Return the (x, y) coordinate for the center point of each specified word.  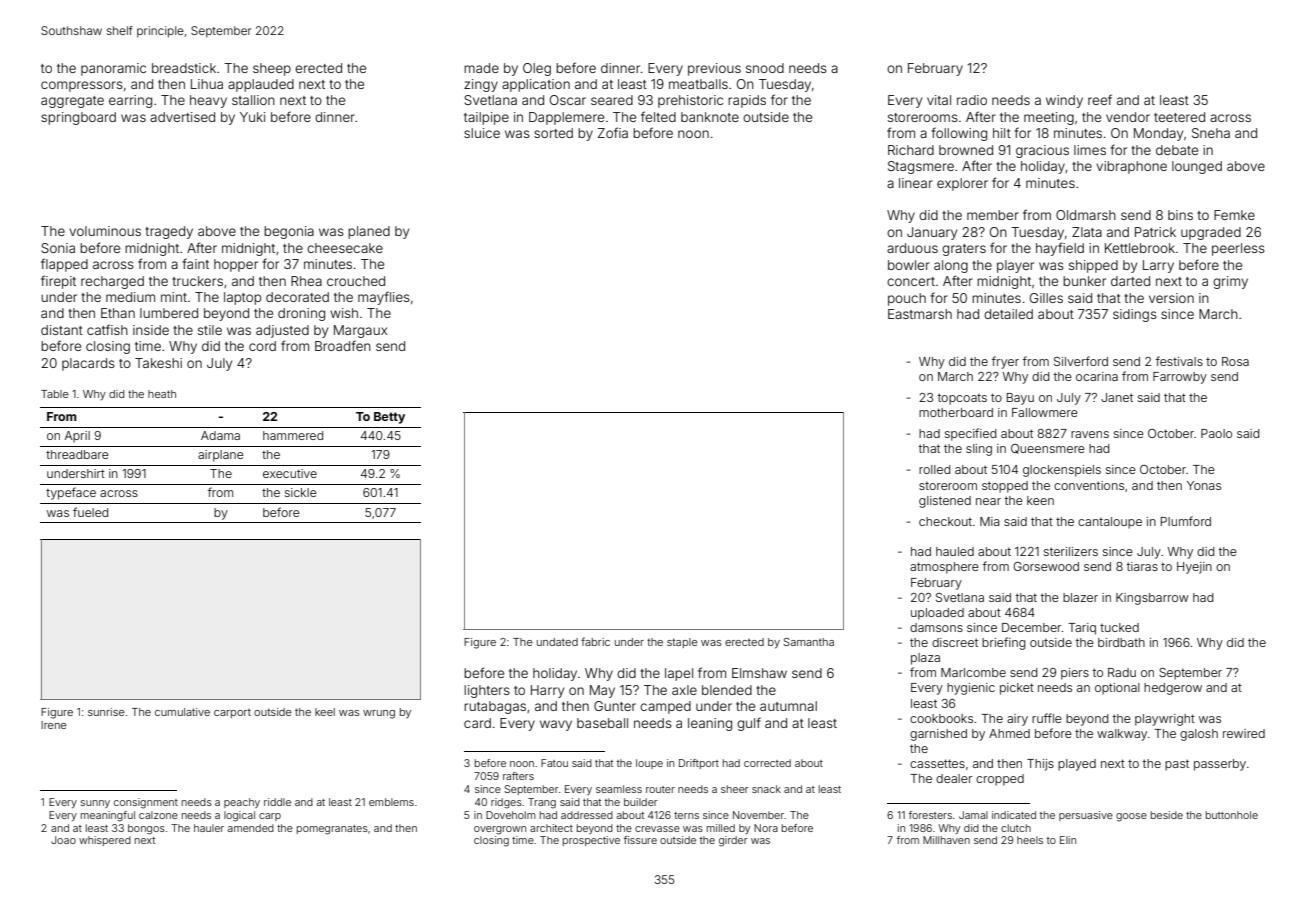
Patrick (1155, 232)
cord (262, 346)
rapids (747, 101)
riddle (277, 802)
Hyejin (1194, 568)
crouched (356, 281)
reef (1100, 99)
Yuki (253, 117)
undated (557, 642)
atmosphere (944, 568)
